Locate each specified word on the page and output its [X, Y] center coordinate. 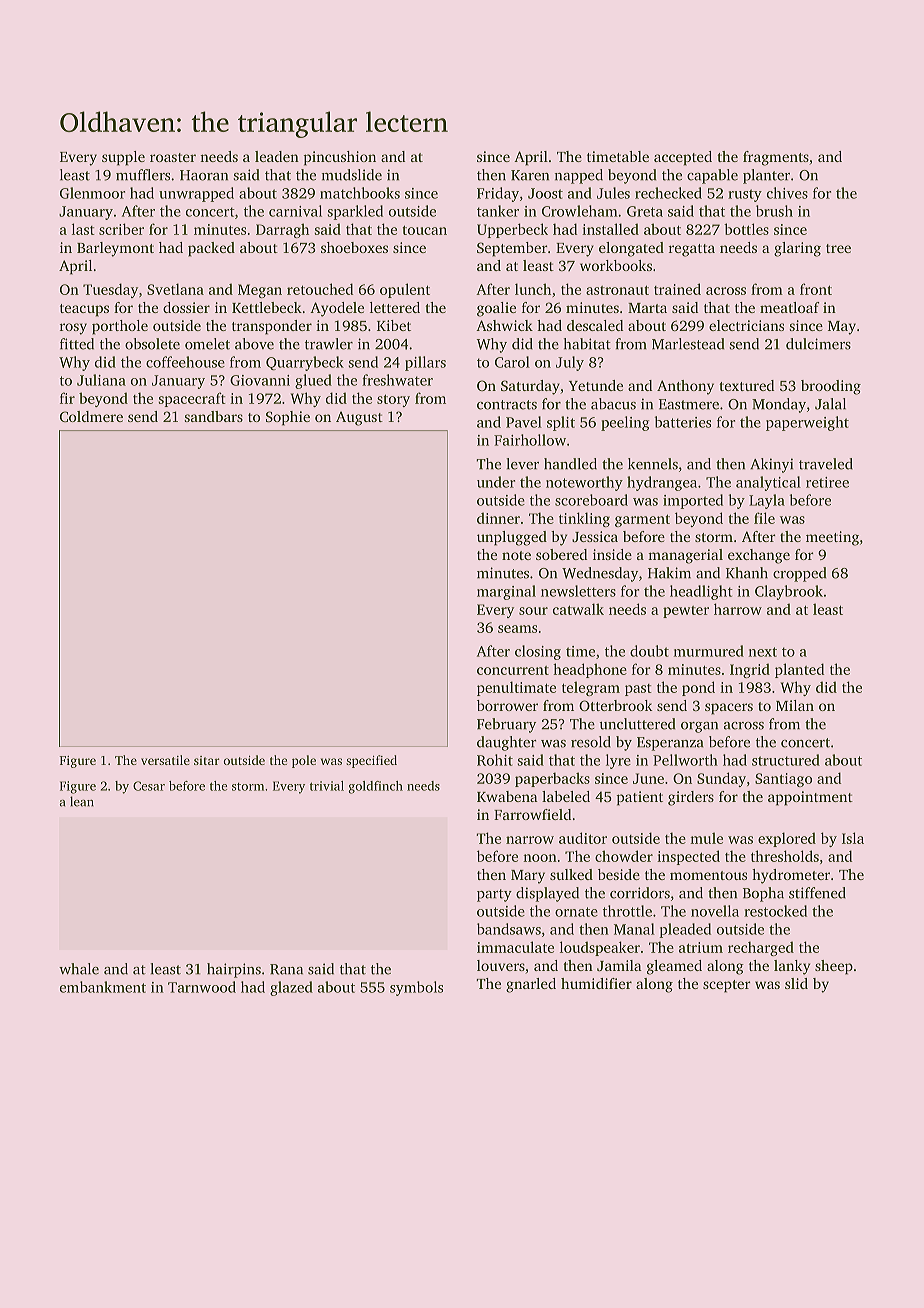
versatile [165, 760]
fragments [776, 158]
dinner [498, 518]
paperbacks [552, 779]
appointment [810, 798]
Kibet [394, 325]
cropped [799, 574]
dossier [186, 307]
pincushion [340, 158]
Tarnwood [202, 987]
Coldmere [91, 416]
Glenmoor [92, 193]
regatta [692, 250]
